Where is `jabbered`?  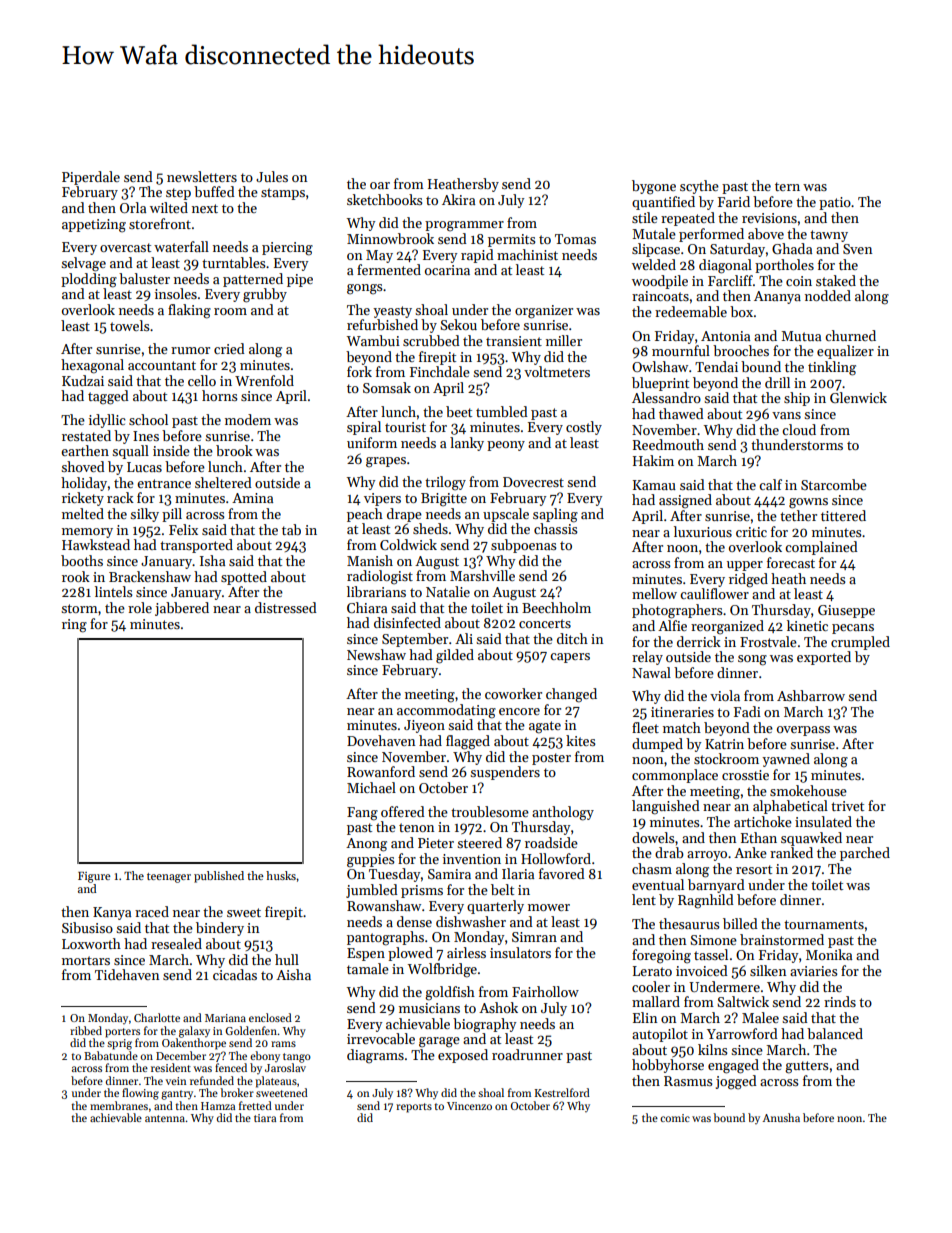 jabbered is located at coordinates (182, 609).
